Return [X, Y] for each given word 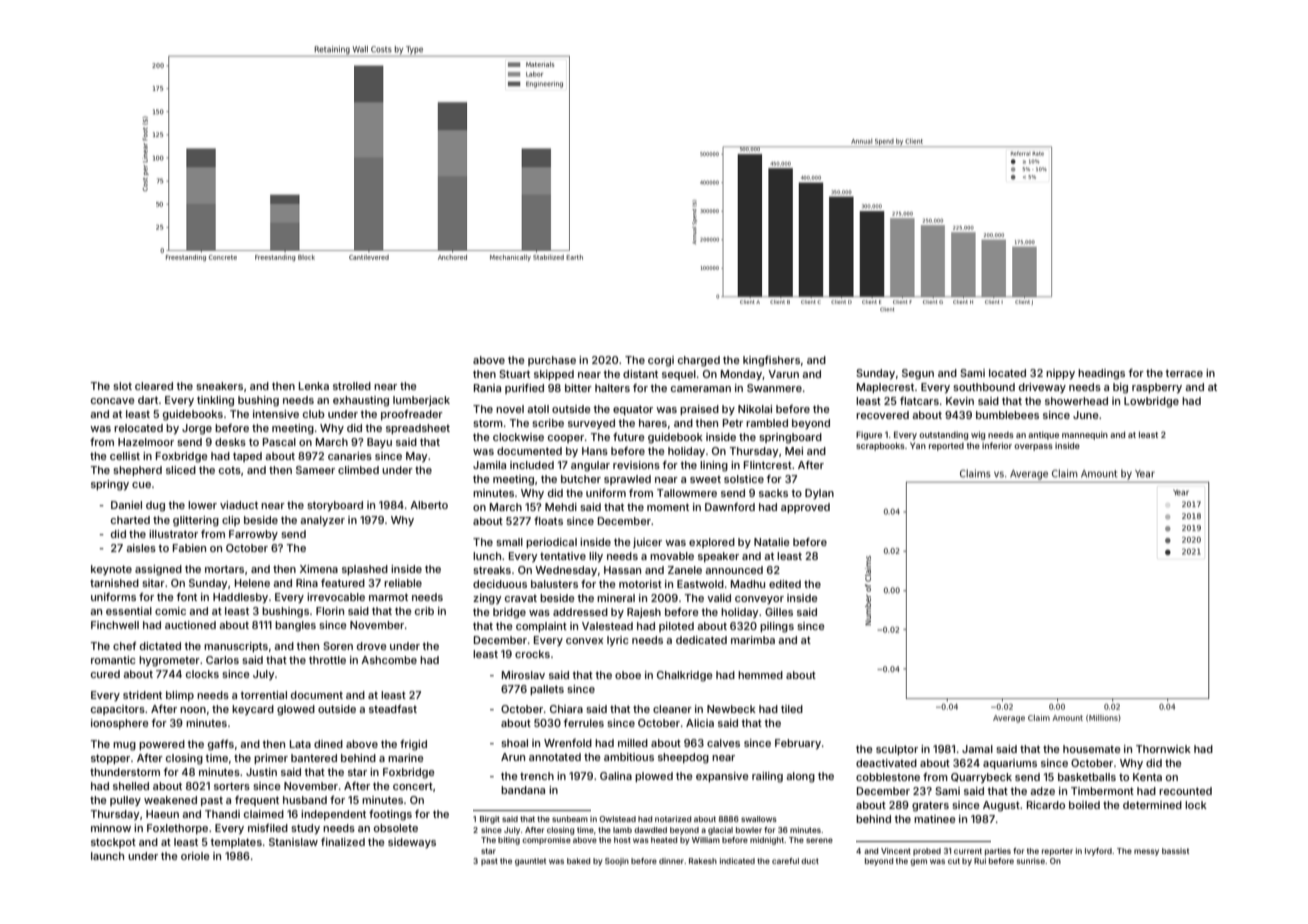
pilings [777, 627]
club [314, 414]
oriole [195, 856]
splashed [365, 570]
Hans [595, 451]
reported [946, 447]
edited [785, 584]
